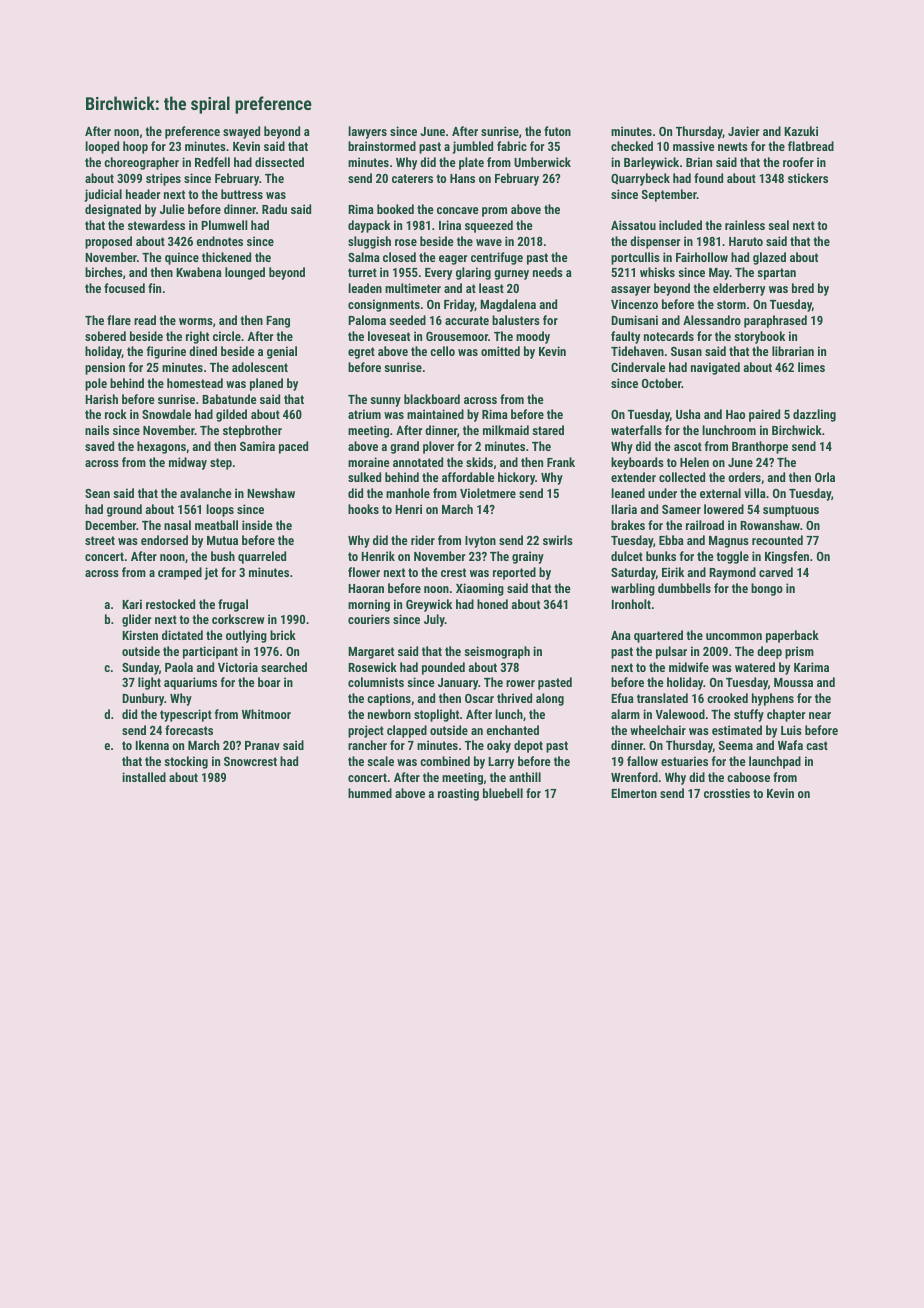 This screenshot has width=924, height=1308. I want to click on fabric, so click(512, 146).
